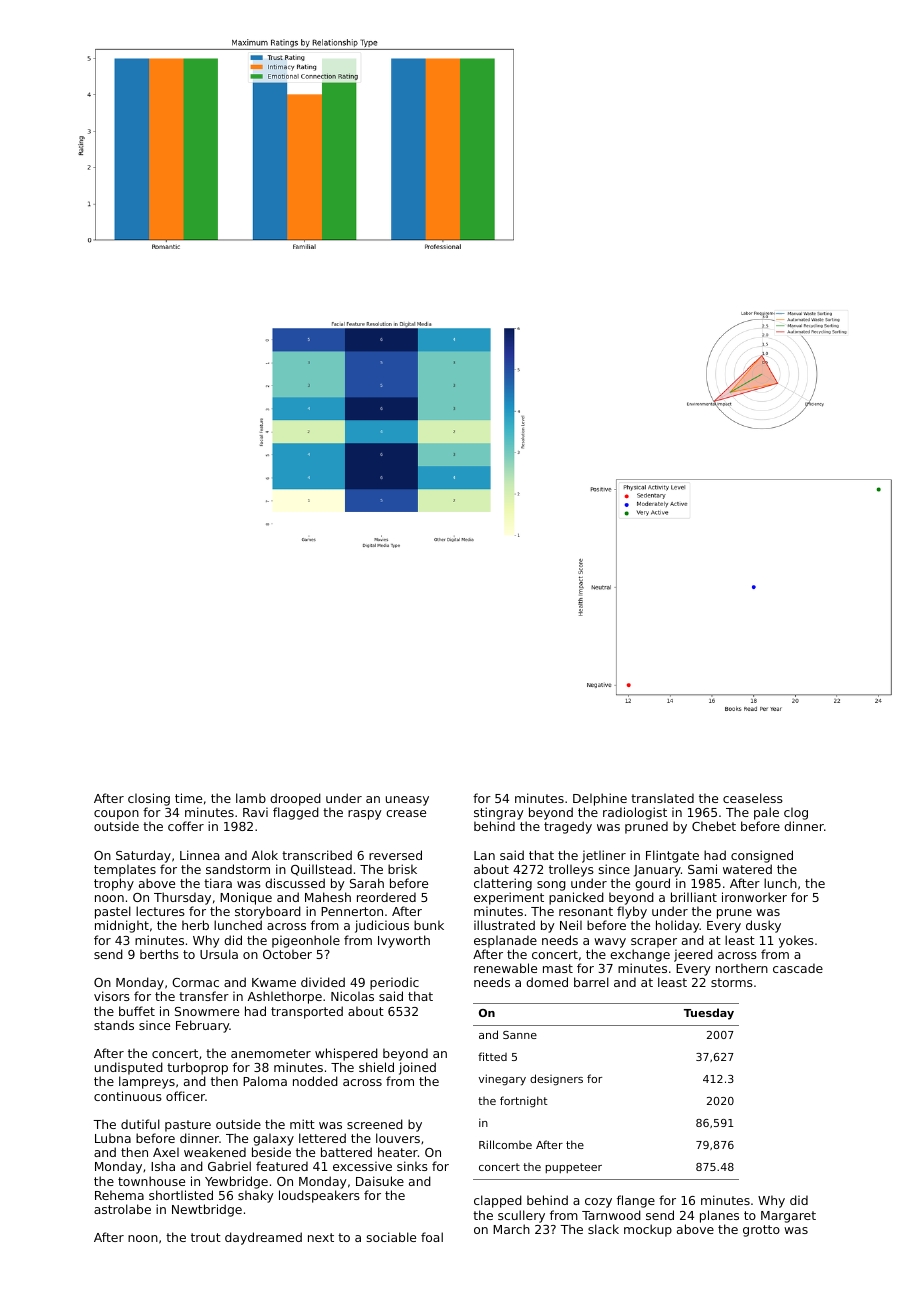  What do you see at coordinates (796, 813) in the screenshot?
I see `clog` at bounding box center [796, 813].
